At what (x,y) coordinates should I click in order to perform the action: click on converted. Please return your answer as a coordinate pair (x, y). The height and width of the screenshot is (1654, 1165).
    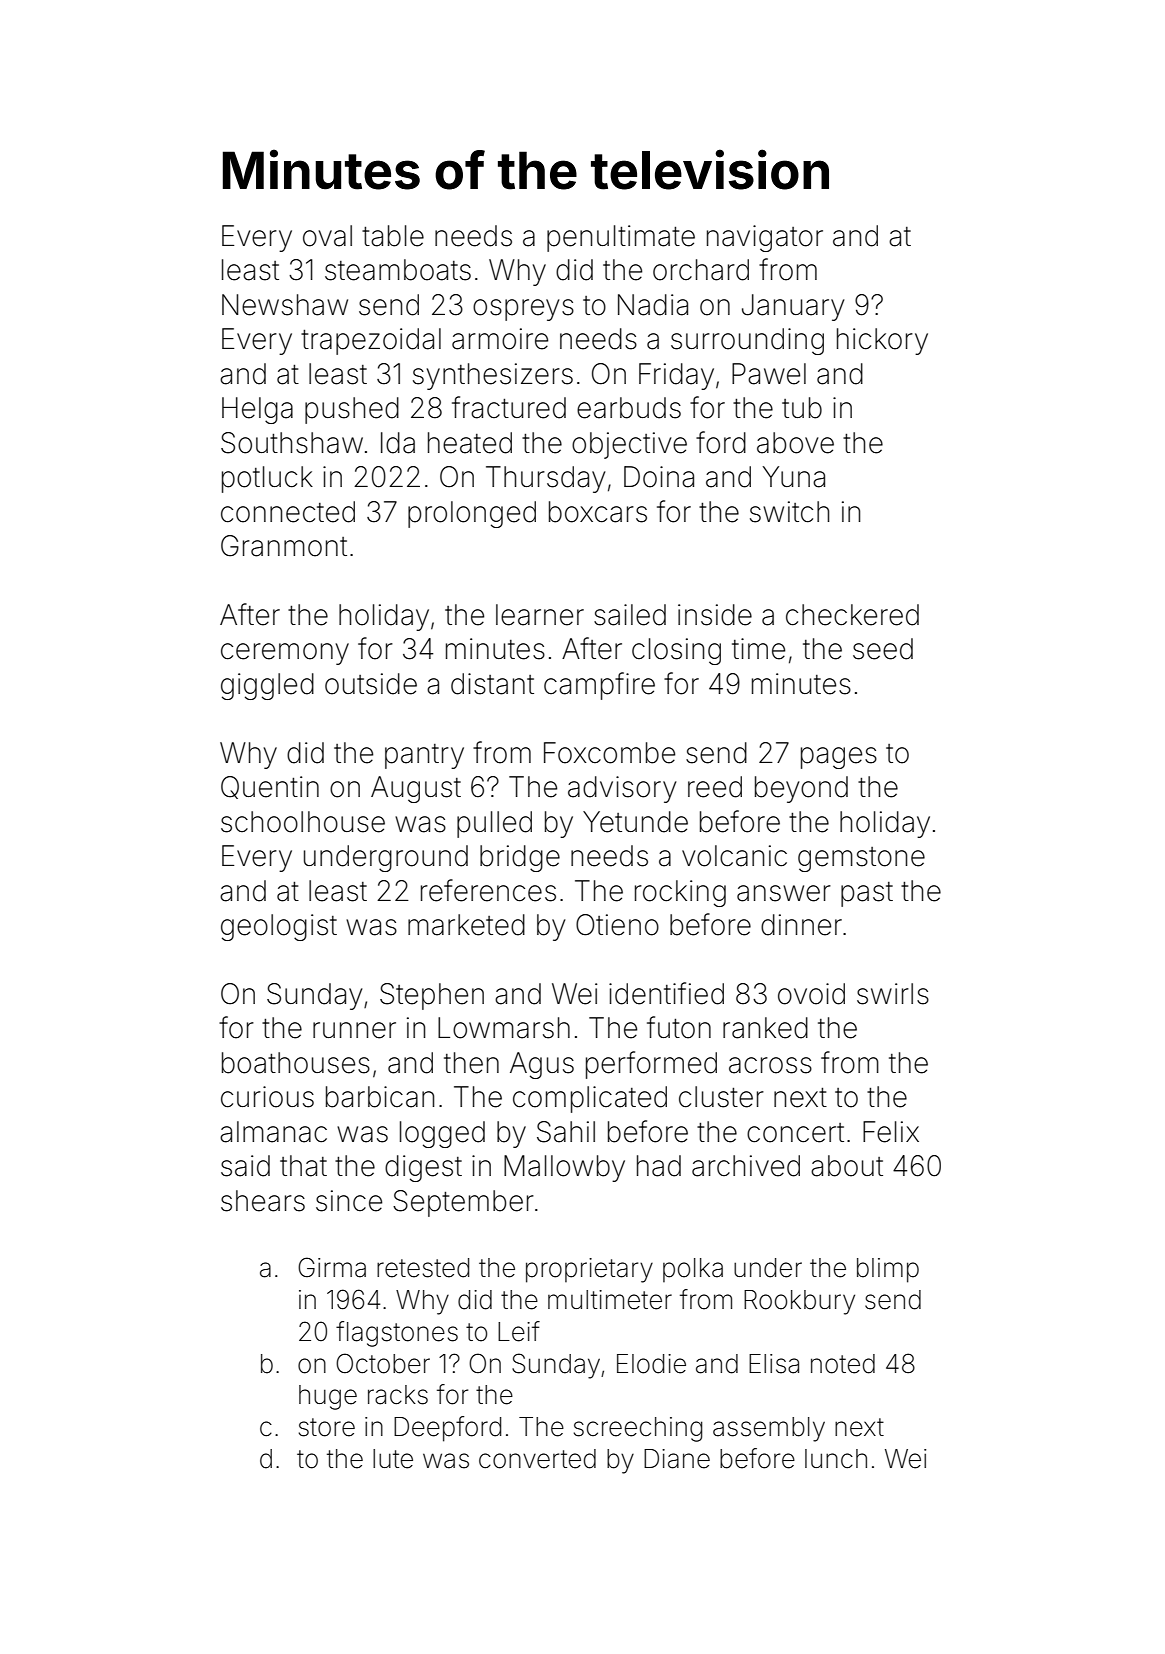
    Looking at the image, I should click on (537, 1459).
